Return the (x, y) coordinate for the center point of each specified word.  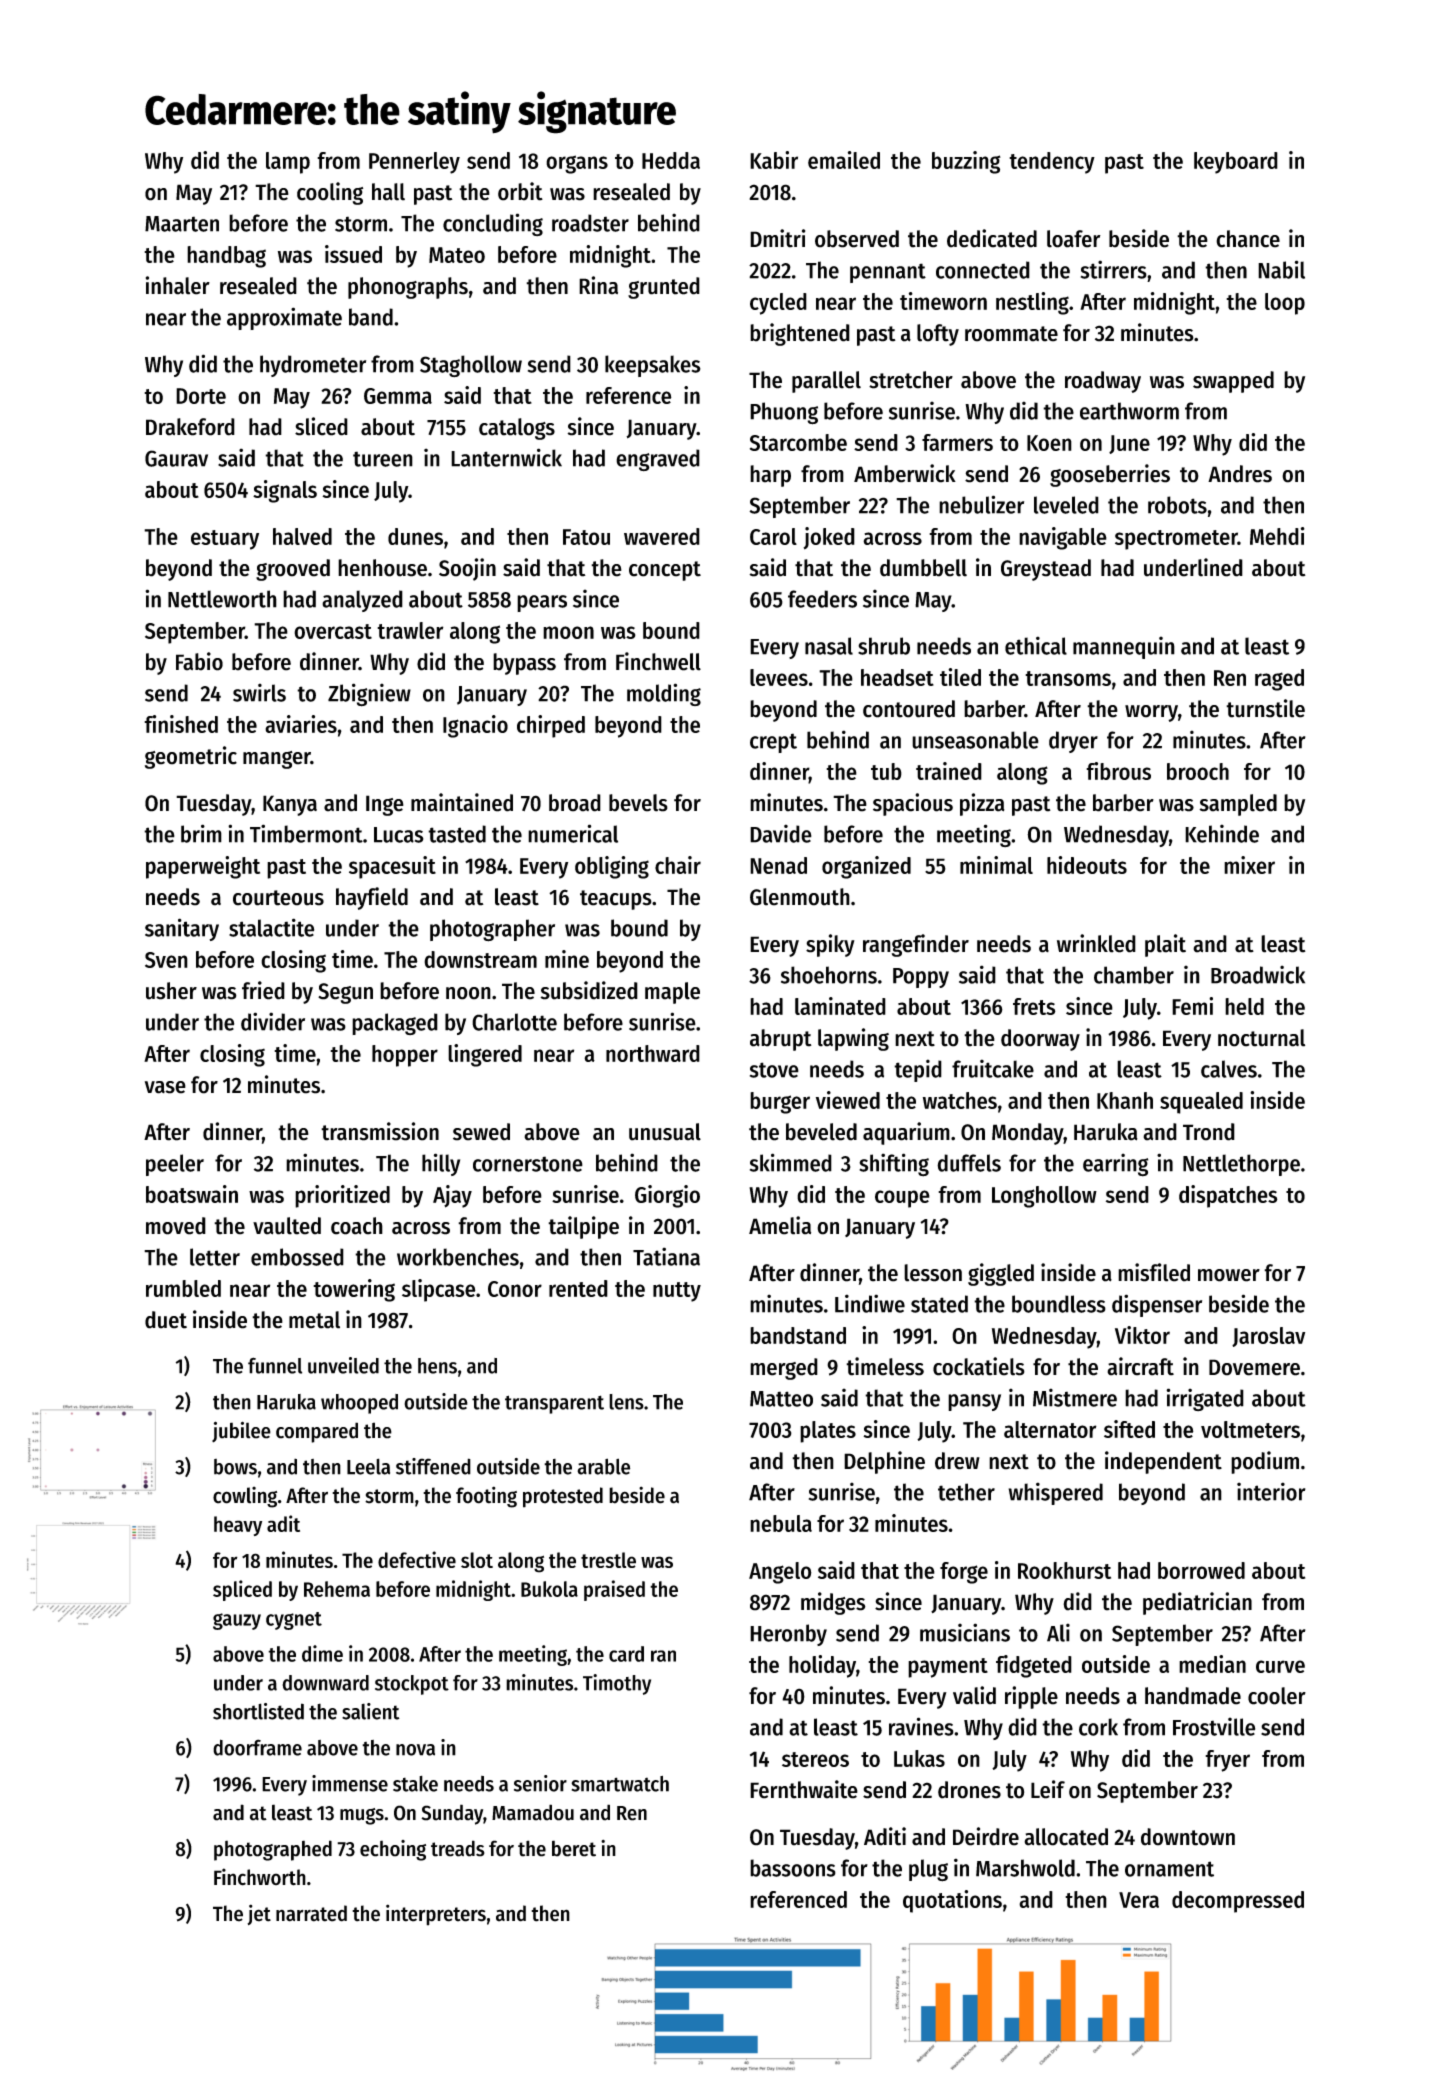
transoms (1068, 678)
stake (415, 1784)
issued (353, 254)
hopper (405, 1056)
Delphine (884, 1462)
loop (1285, 304)
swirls (259, 692)
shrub (884, 646)
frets (1034, 1006)
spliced (242, 1590)
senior (540, 1783)
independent (1163, 1462)
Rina (598, 285)
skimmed (791, 1162)
